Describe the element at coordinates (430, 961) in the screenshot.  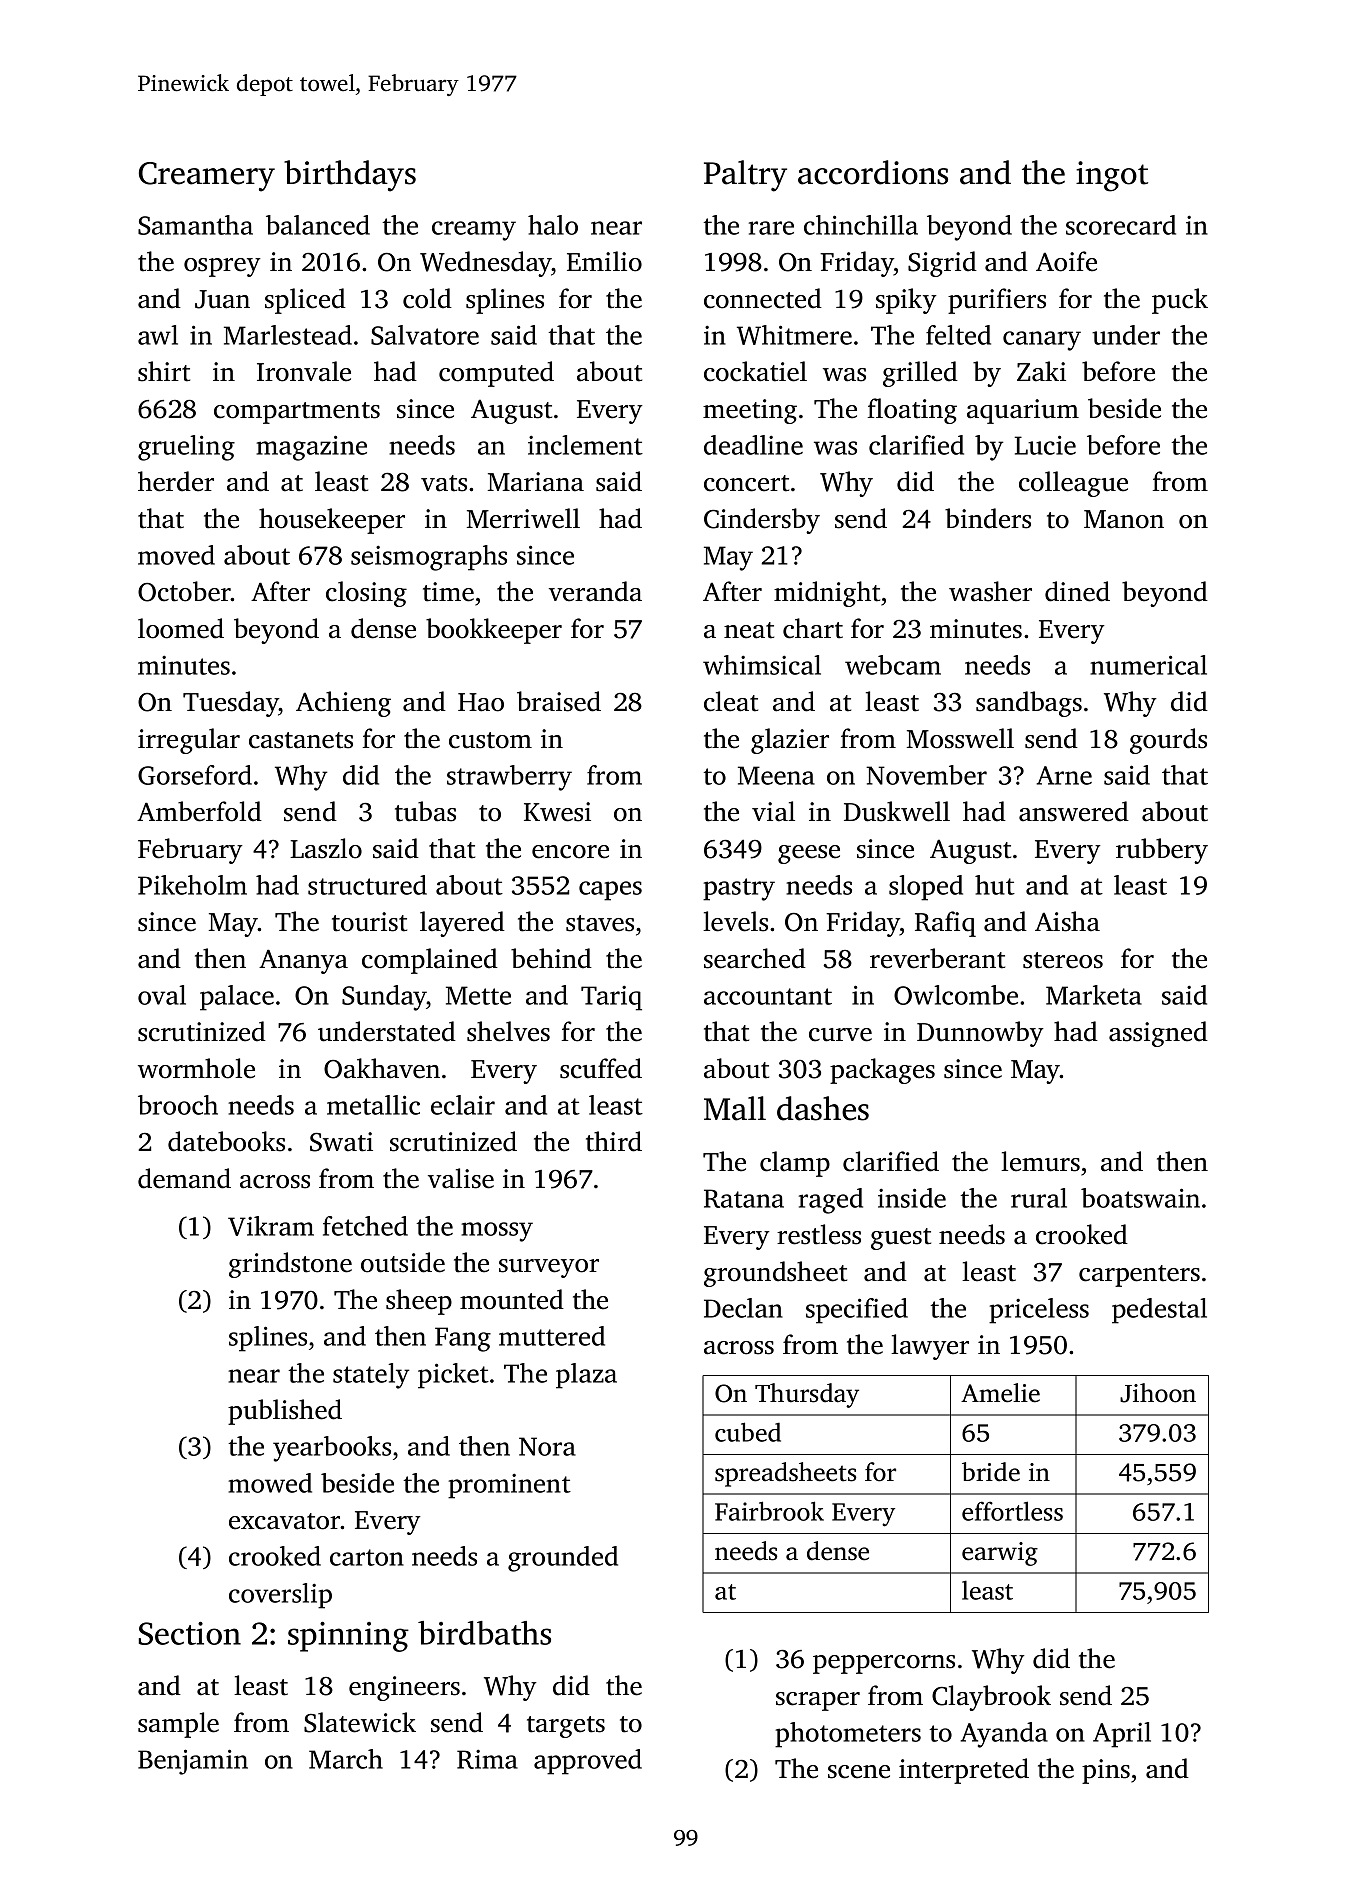
I see `complained` at that location.
